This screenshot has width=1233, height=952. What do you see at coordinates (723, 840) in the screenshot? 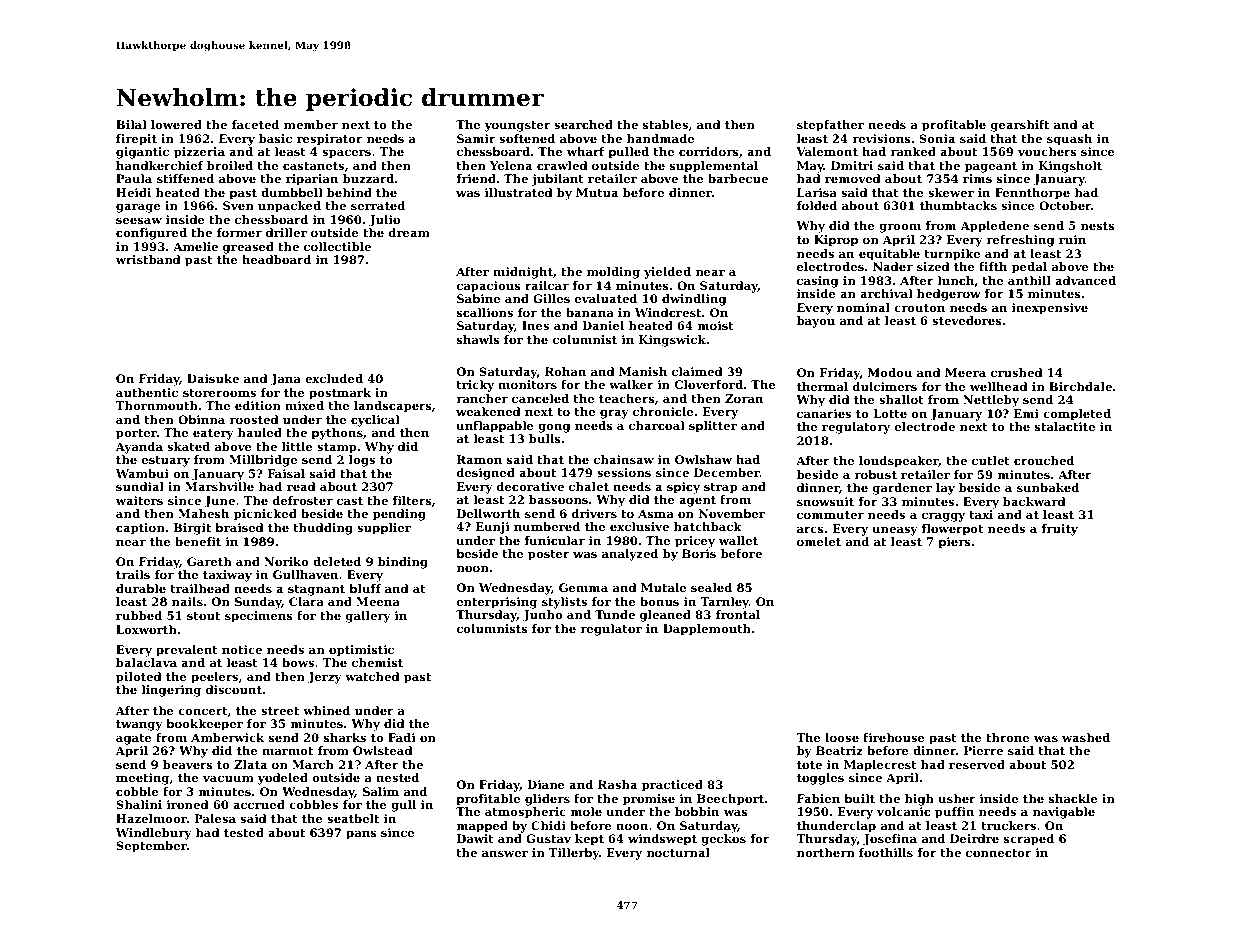
I see `geckos` at bounding box center [723, 840].
